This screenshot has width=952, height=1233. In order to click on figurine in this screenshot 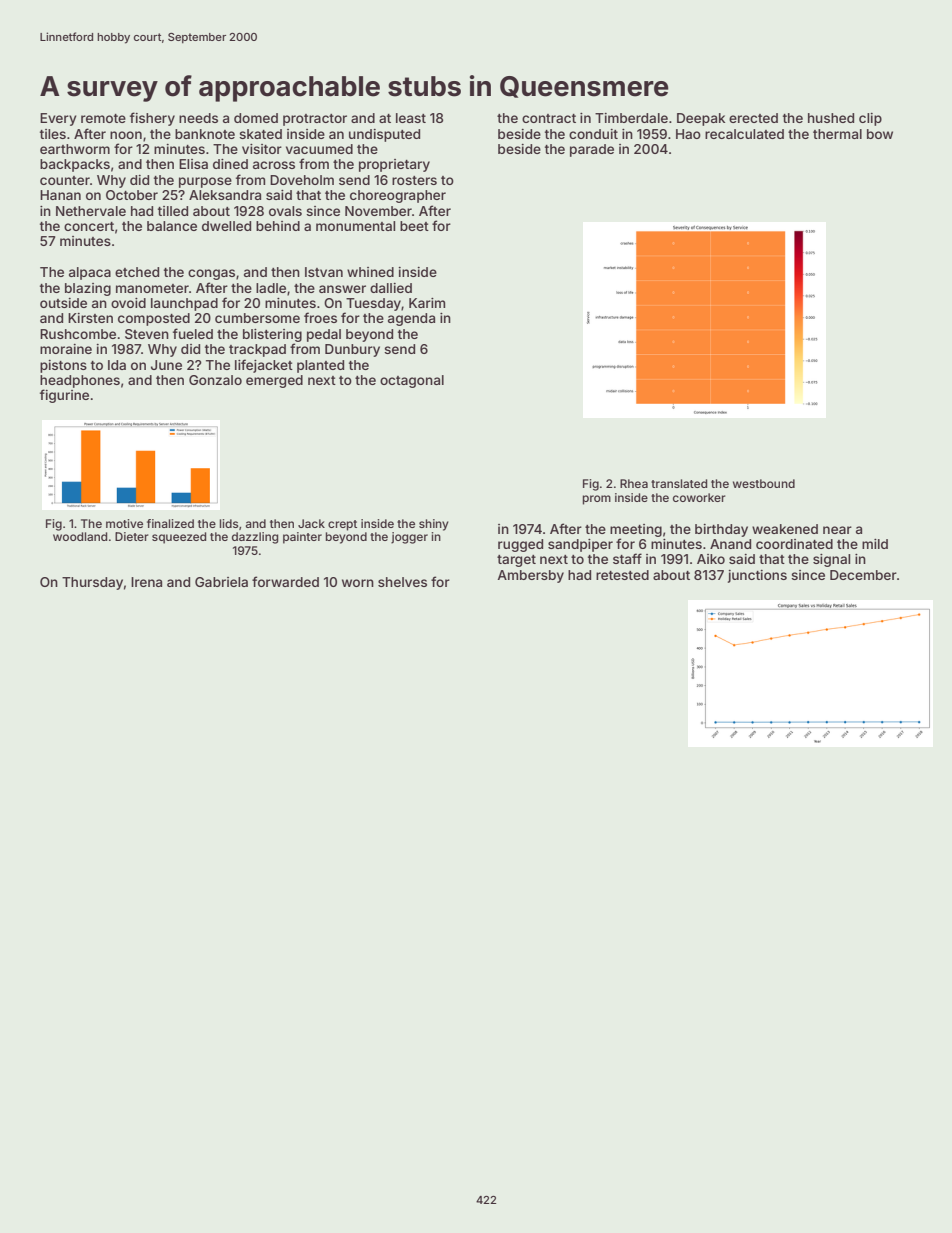, I will do `click(64, 396)`.
